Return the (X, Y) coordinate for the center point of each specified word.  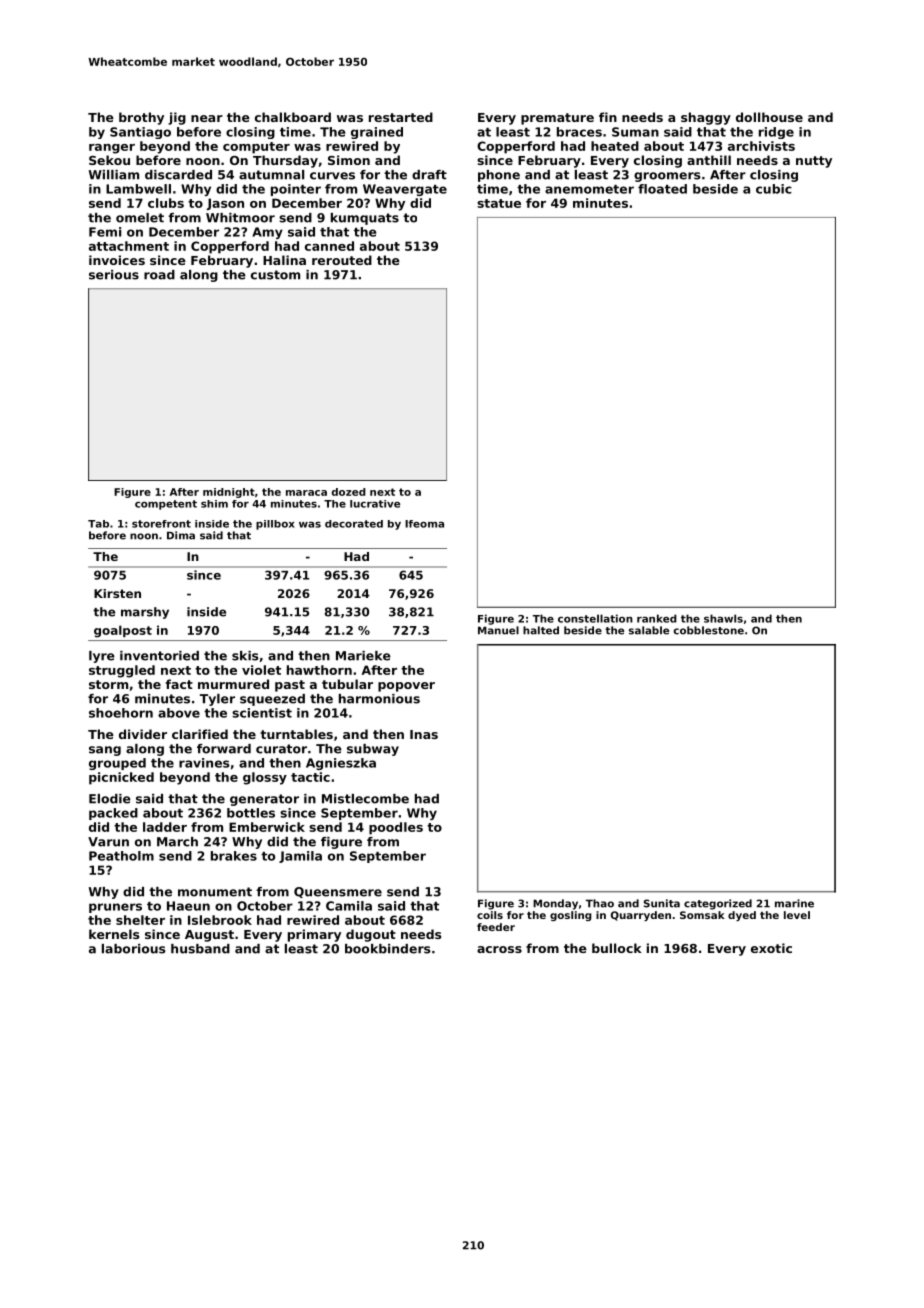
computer (256, 148)
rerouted (342, 260)
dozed (349, 492)
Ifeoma (424, 524)
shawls (723, 618)
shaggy (706, 118)
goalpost (123, 631)
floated (662, 189)
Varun (108, 842)
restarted (401, 117)
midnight (229, 493)
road (159, 275)
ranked (657, 618)
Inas (424, 734)
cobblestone (708, 630)
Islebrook (220, 920)
